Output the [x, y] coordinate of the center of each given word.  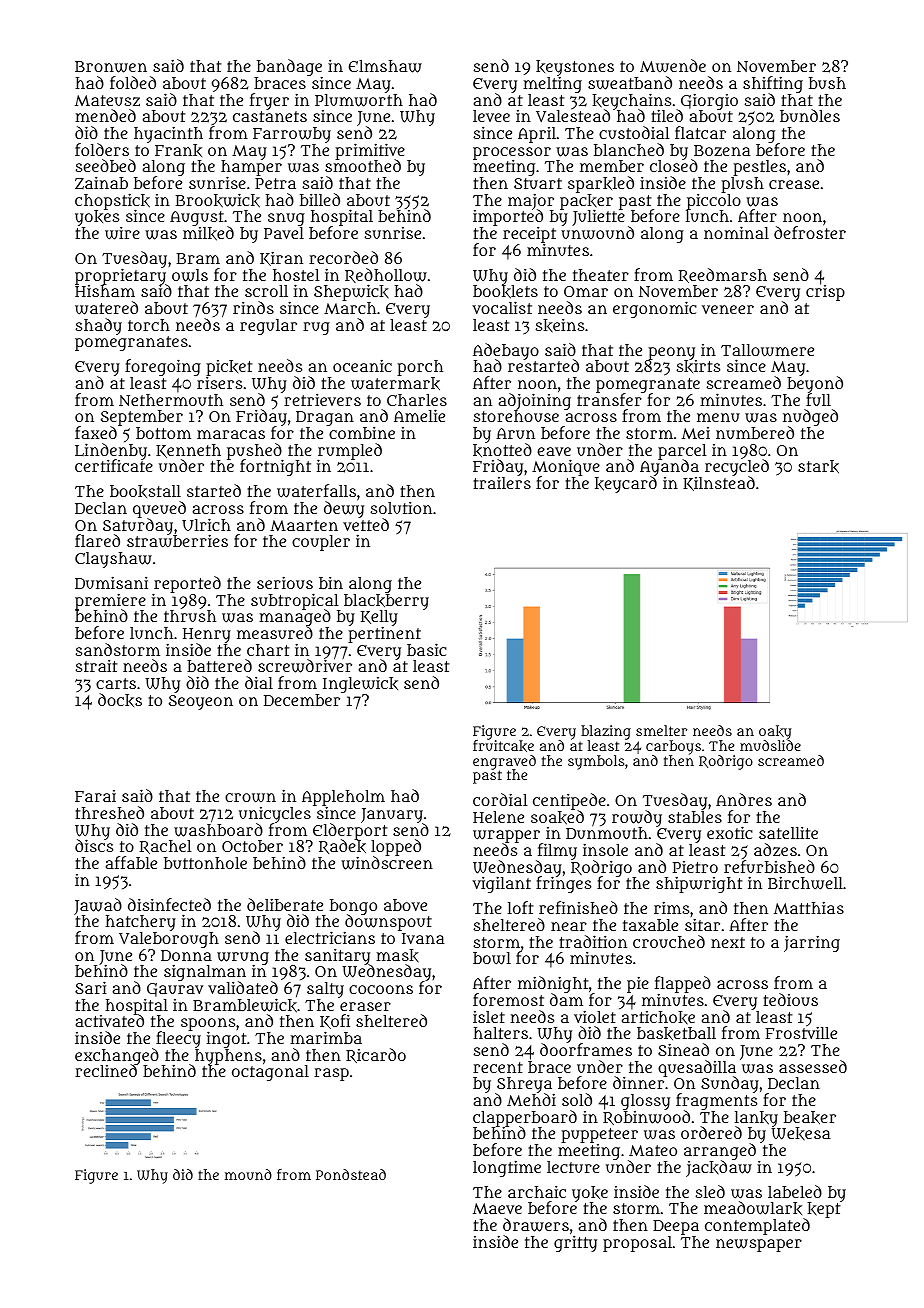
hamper [251, 168]
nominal [736, 232]
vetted [366, 525]
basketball [676, 1034]
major [531, 202]
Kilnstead [719, 484]
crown [250, 798]
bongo [353, 907]
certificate [114, 466]
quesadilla [697, 1068]
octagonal [270, 1073]
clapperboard [525, 1118]
